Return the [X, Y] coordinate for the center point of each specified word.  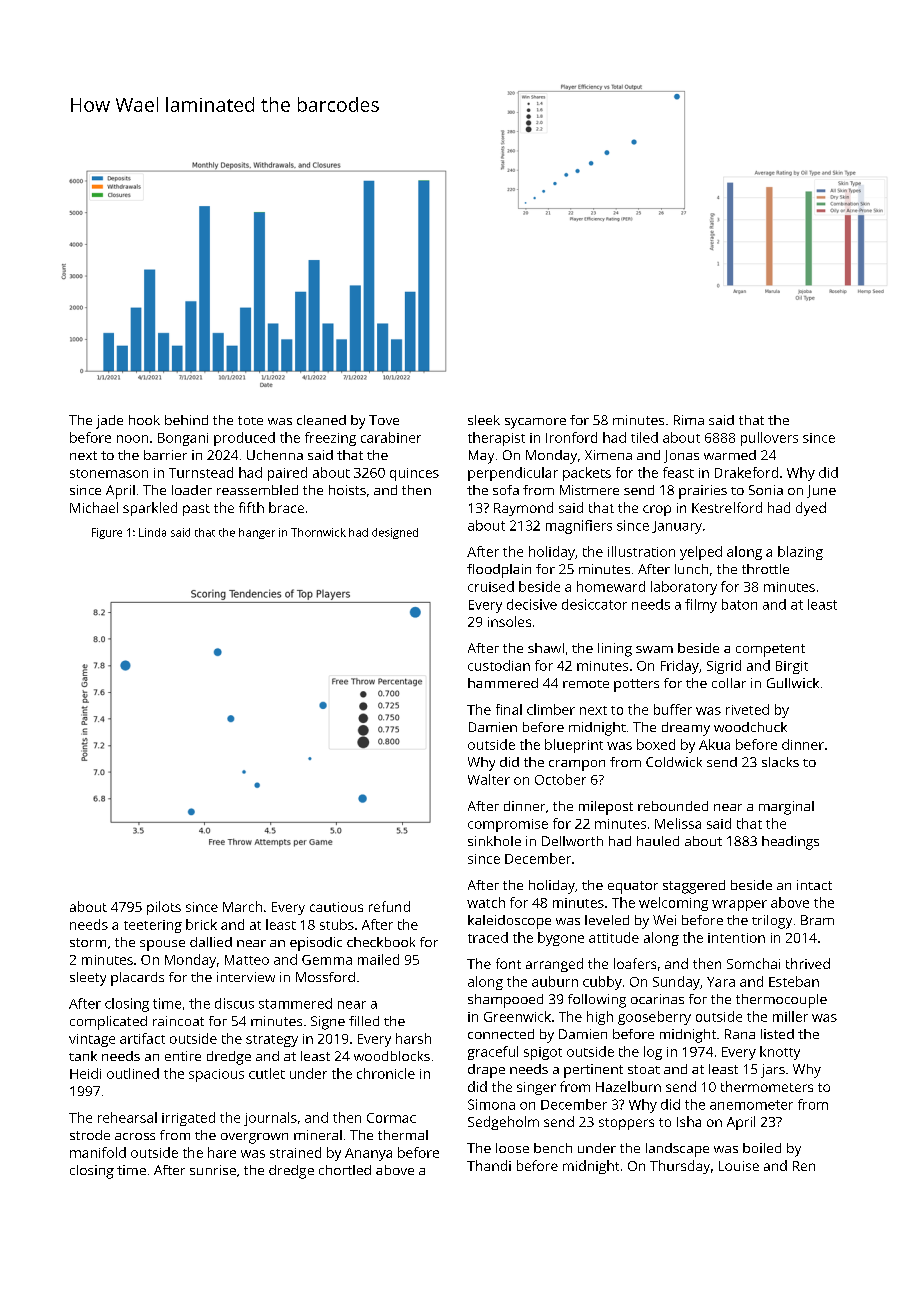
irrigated [188, 1119]
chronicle [386, 1073]
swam [654, 649]
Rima [689, 420]
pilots [164, 908]
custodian [499, 665]
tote [250, 420]
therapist [496, 439]
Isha [689, 1121]
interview [246, 977]
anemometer [751, 1105]
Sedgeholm [503, 1123]
